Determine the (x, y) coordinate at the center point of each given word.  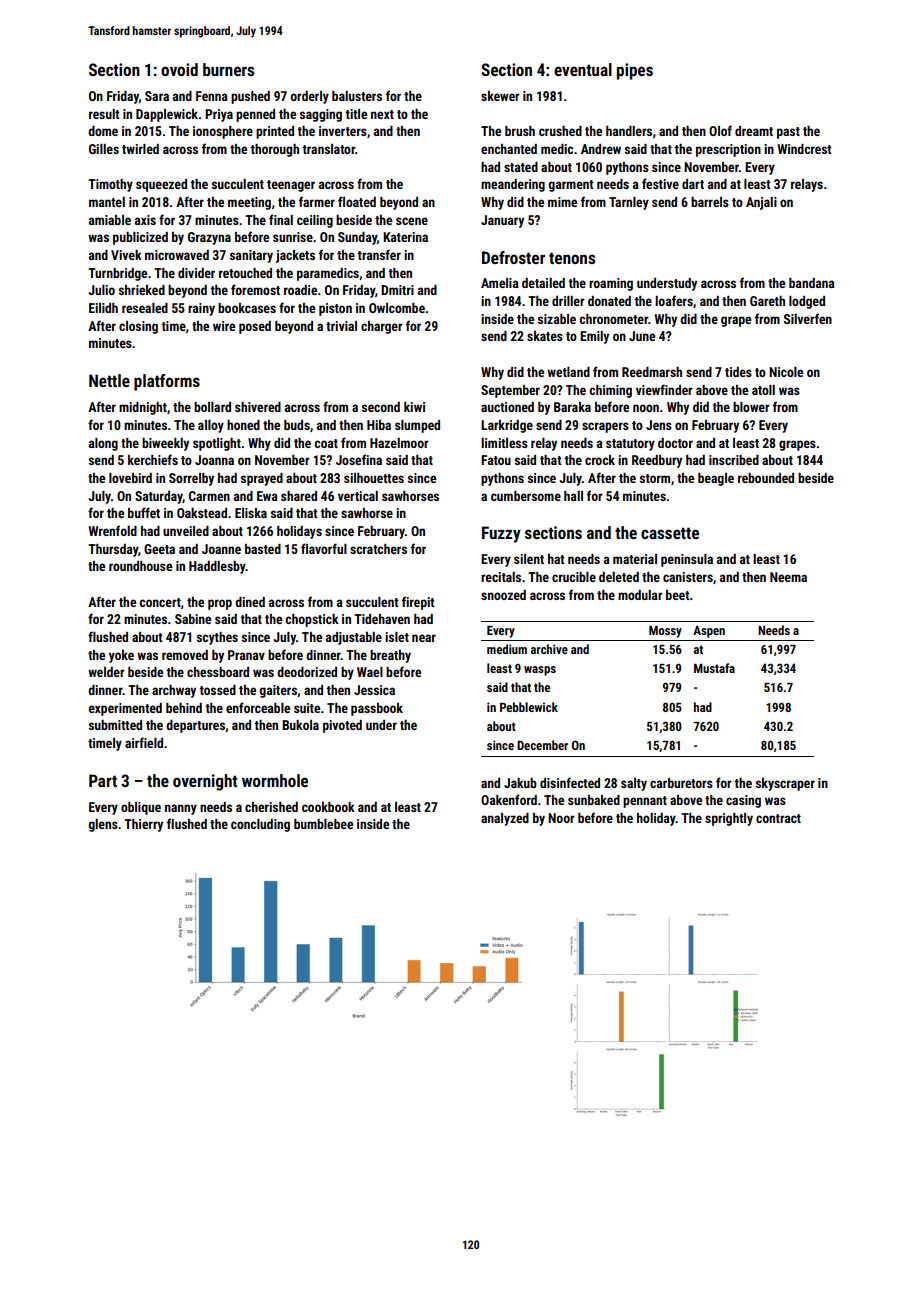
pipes (635, 71)
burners (228, 69)
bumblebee (323, 824)
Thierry (143, 825)
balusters (357, 96)
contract (778, 818)
